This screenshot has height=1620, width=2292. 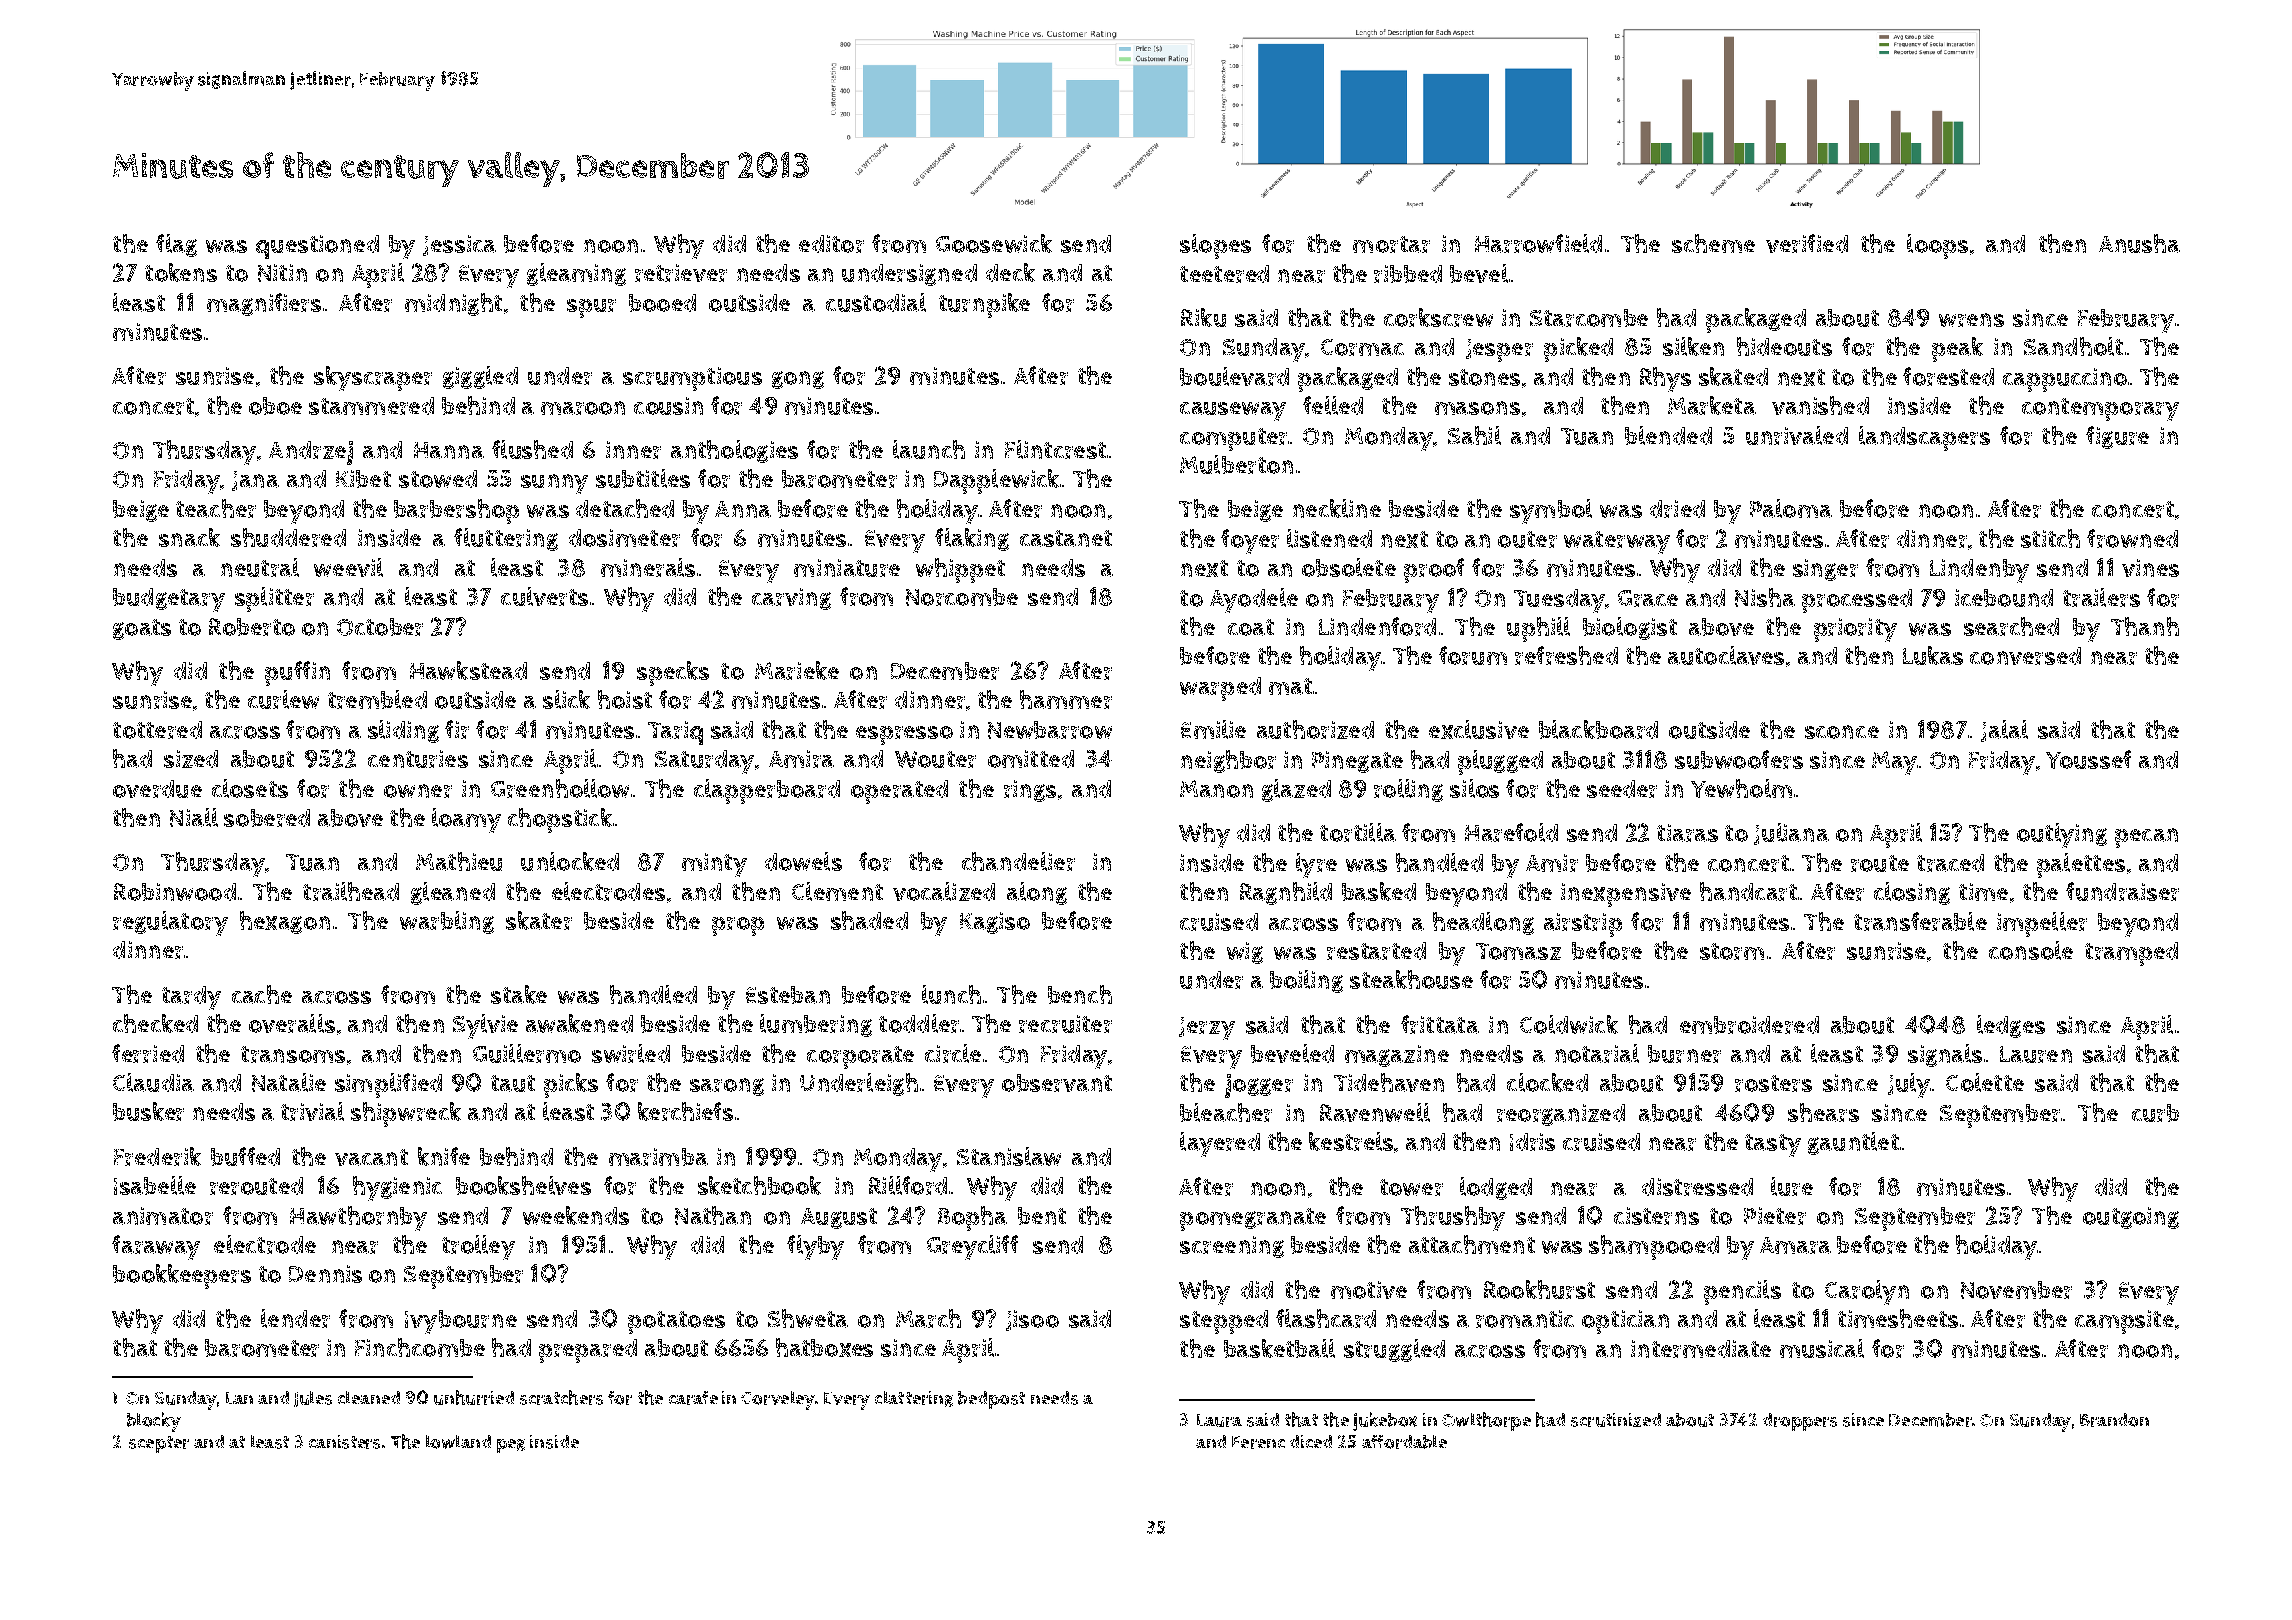 What do you see at coordinates (264, 304) in the screenshot?
I see `magnifiers` at bounding box center [264, 304].
